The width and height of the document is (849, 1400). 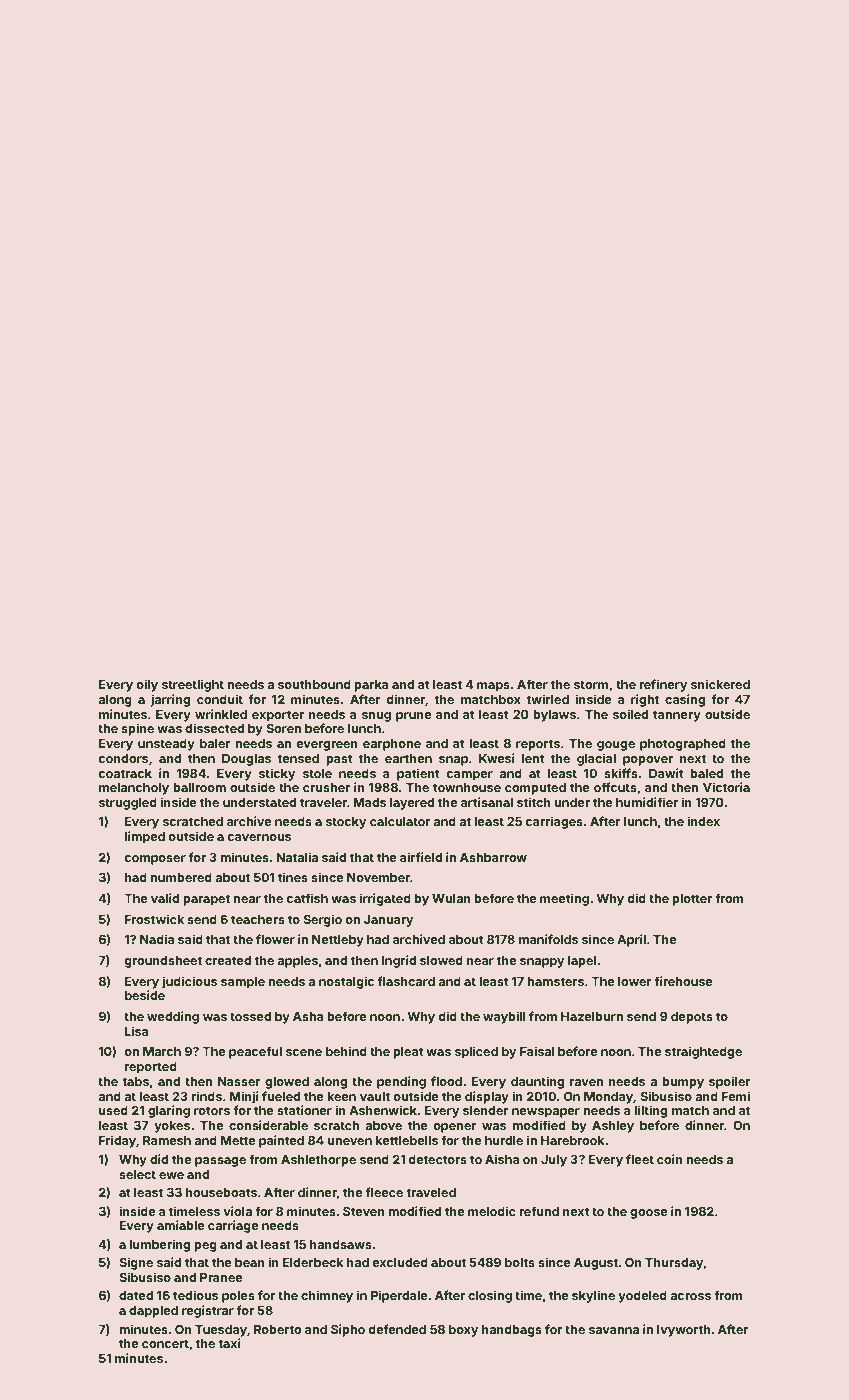 I want to click on tabs, so click(x=136, y=1081).
